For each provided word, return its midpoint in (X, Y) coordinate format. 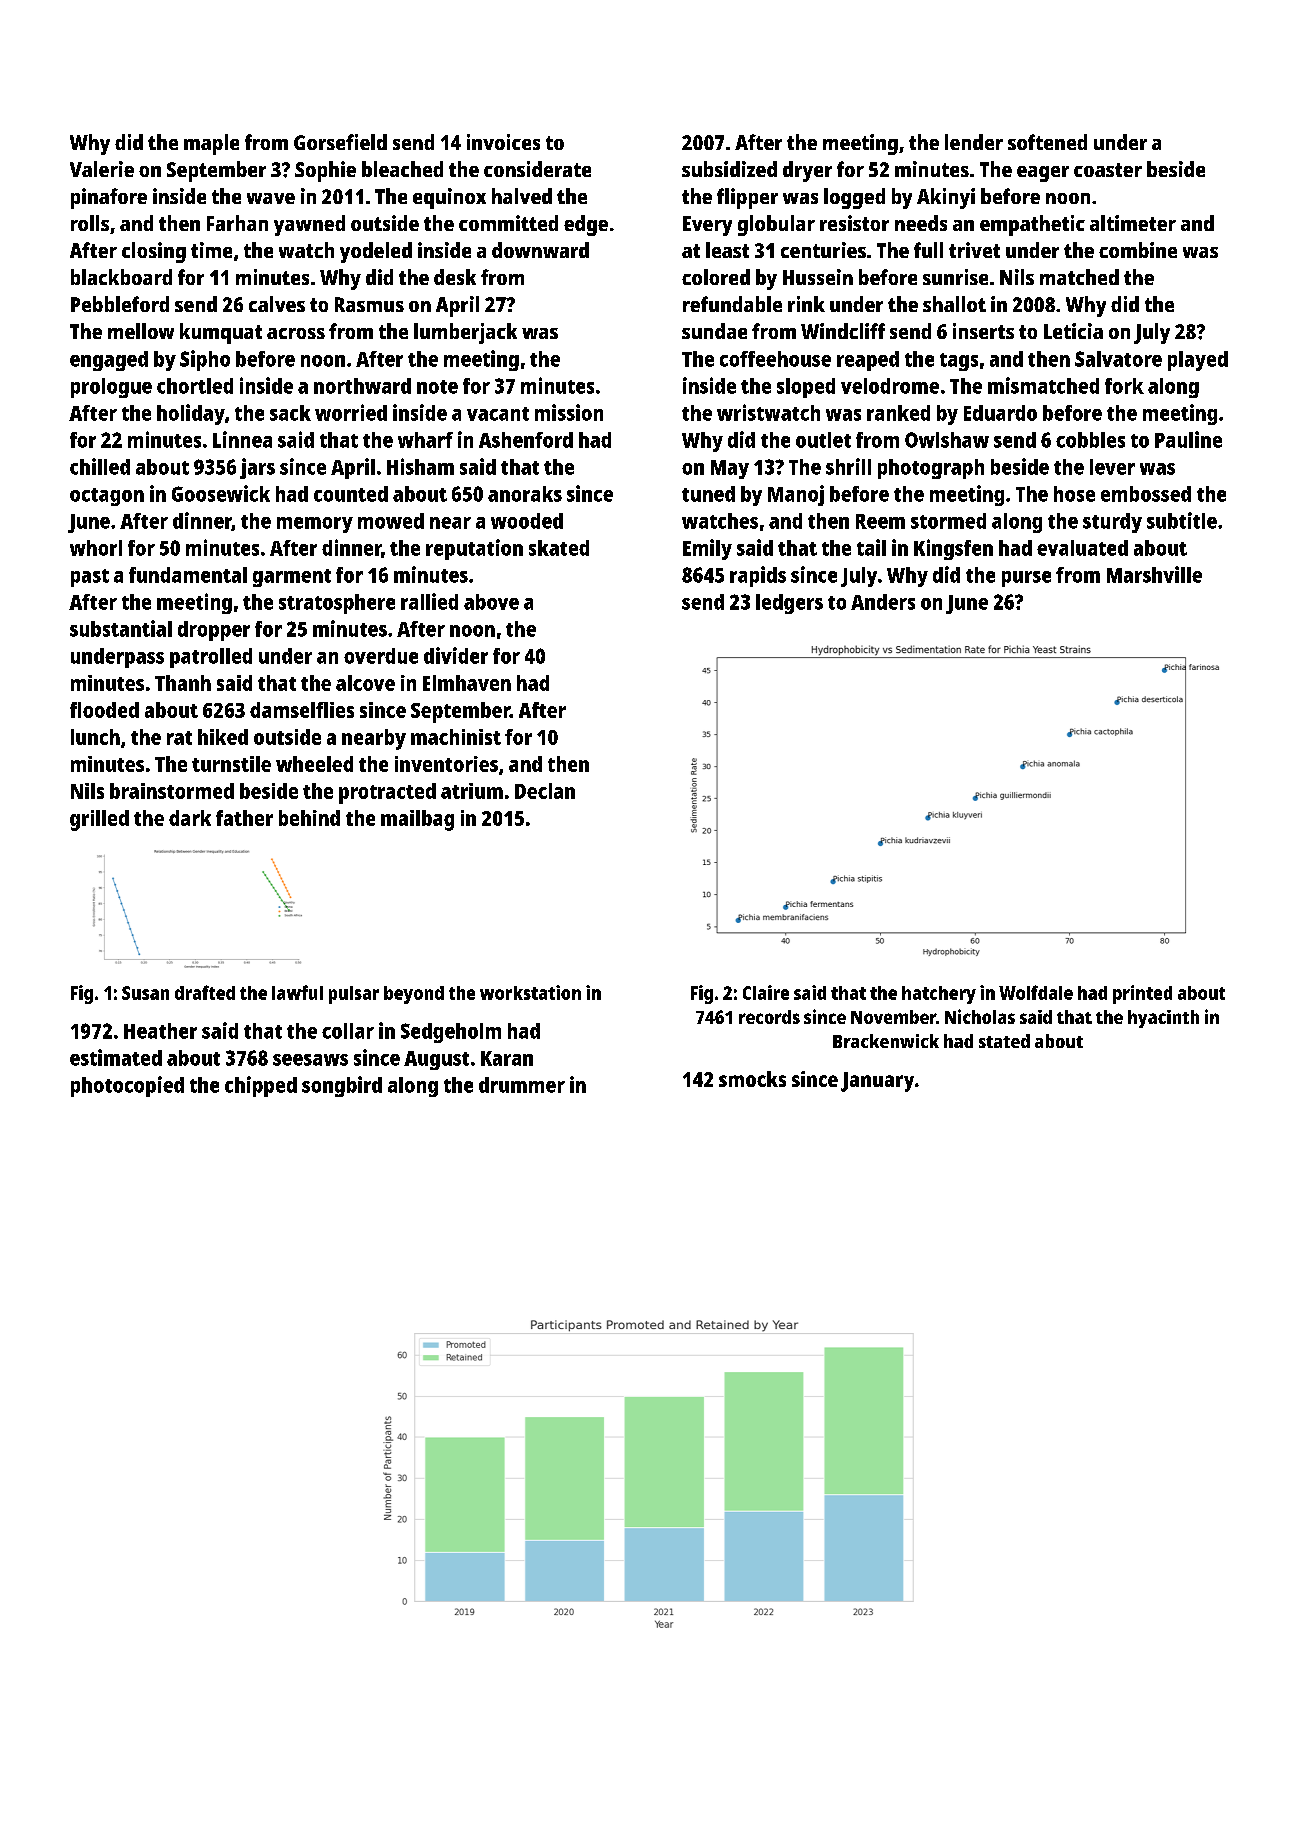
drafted (205, 992)
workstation (530, 992)
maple (211, 144)
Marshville (1154, 574)
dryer (807, 171)
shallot (954, 304)
